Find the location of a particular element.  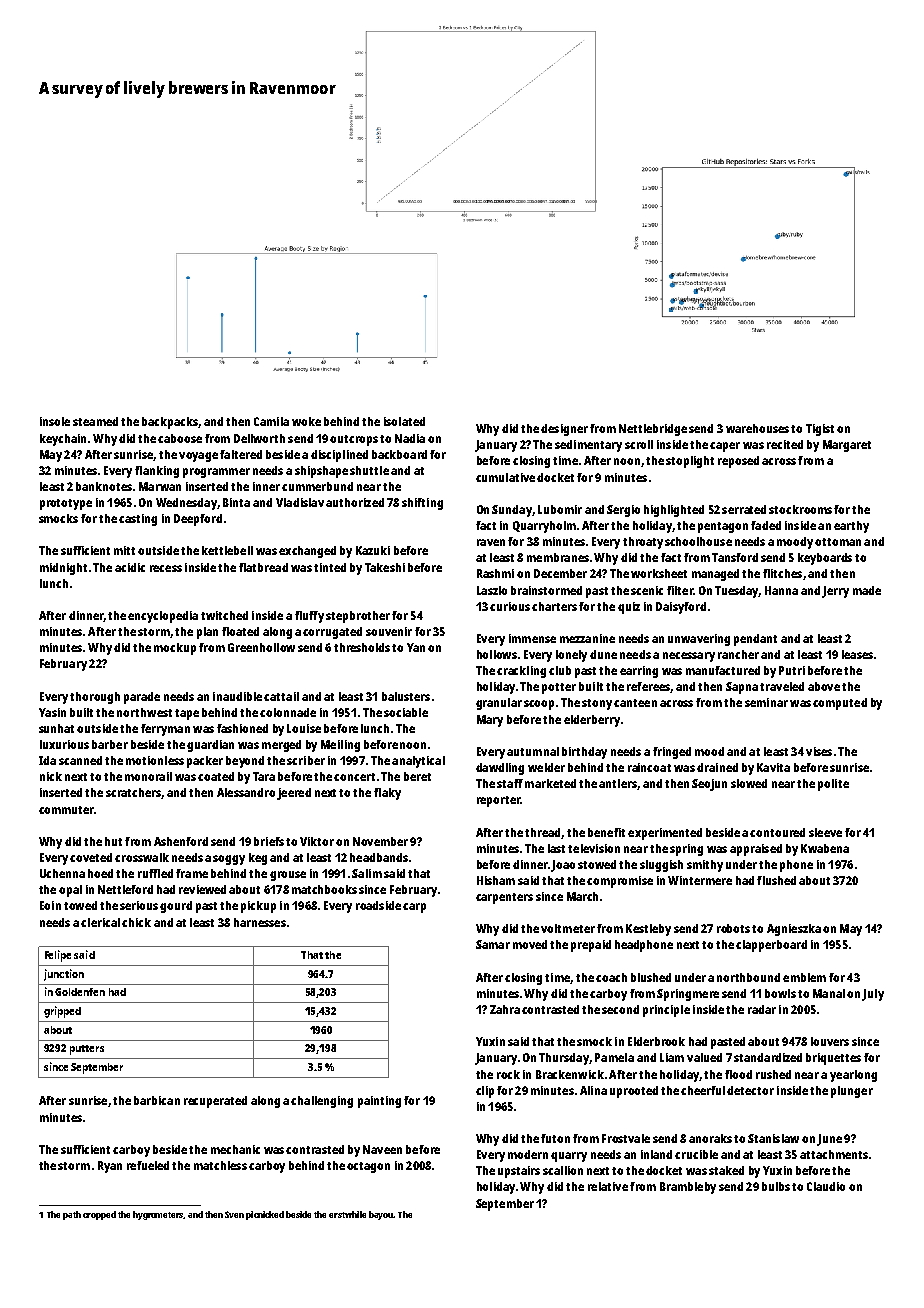

designer is located at coordinates (564, 430).
